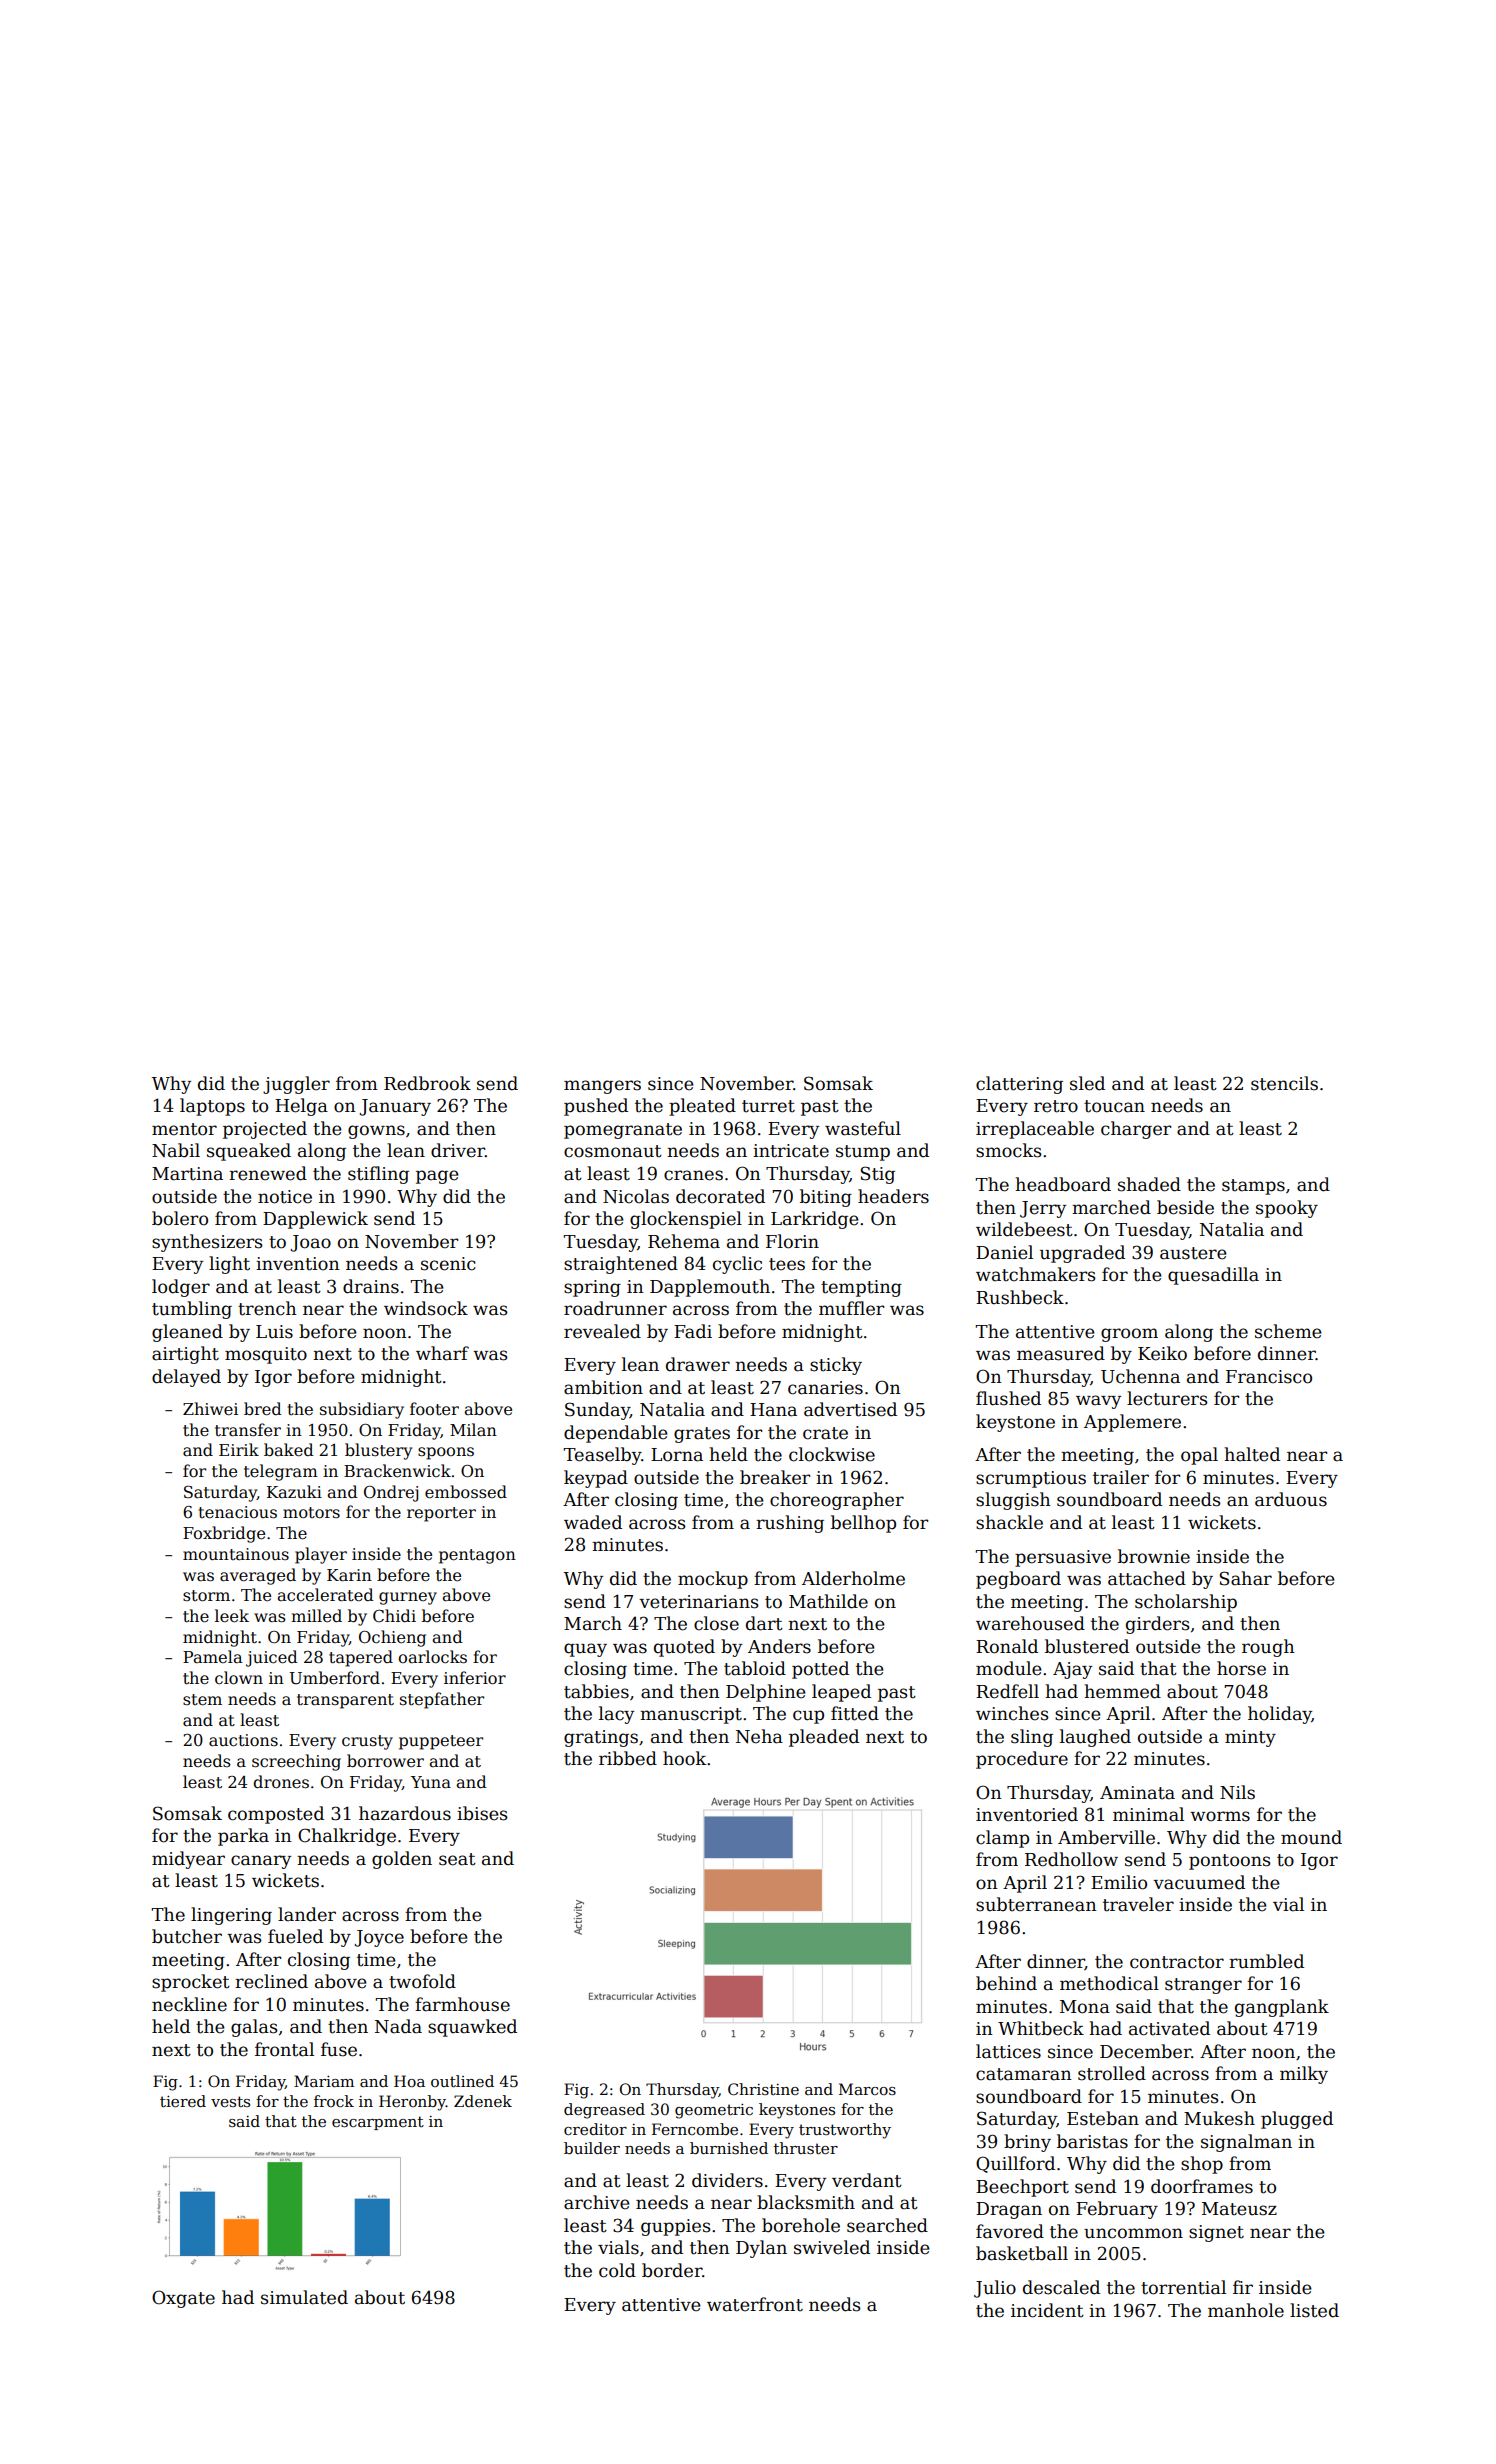 The height and width of the page is (2464, 1496). What do you see at coordinates (304, 2297) in the page?
I see `simulated` at bounding box center [304, 2297].
